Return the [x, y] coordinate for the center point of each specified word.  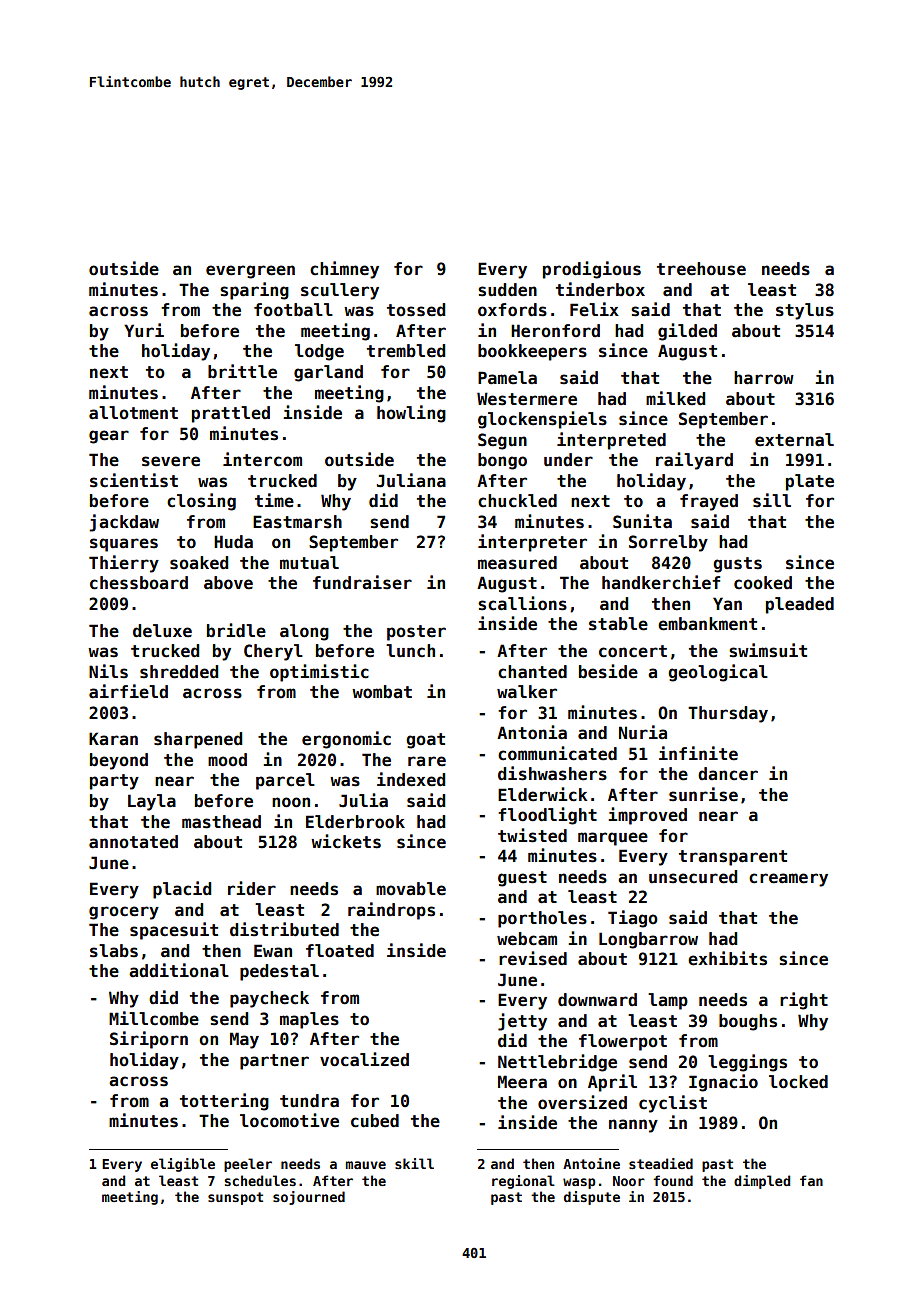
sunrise [703, 794]
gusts [737, 565]
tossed [416, 310]
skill [414, 1163]
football [293, 310]
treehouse [701, 269]
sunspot [235, 1198]
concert [633, 651]
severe [171, 461]
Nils [108, 671]
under [568, 460]
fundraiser [362, 582]
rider [252, 888]
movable [411, 889]
